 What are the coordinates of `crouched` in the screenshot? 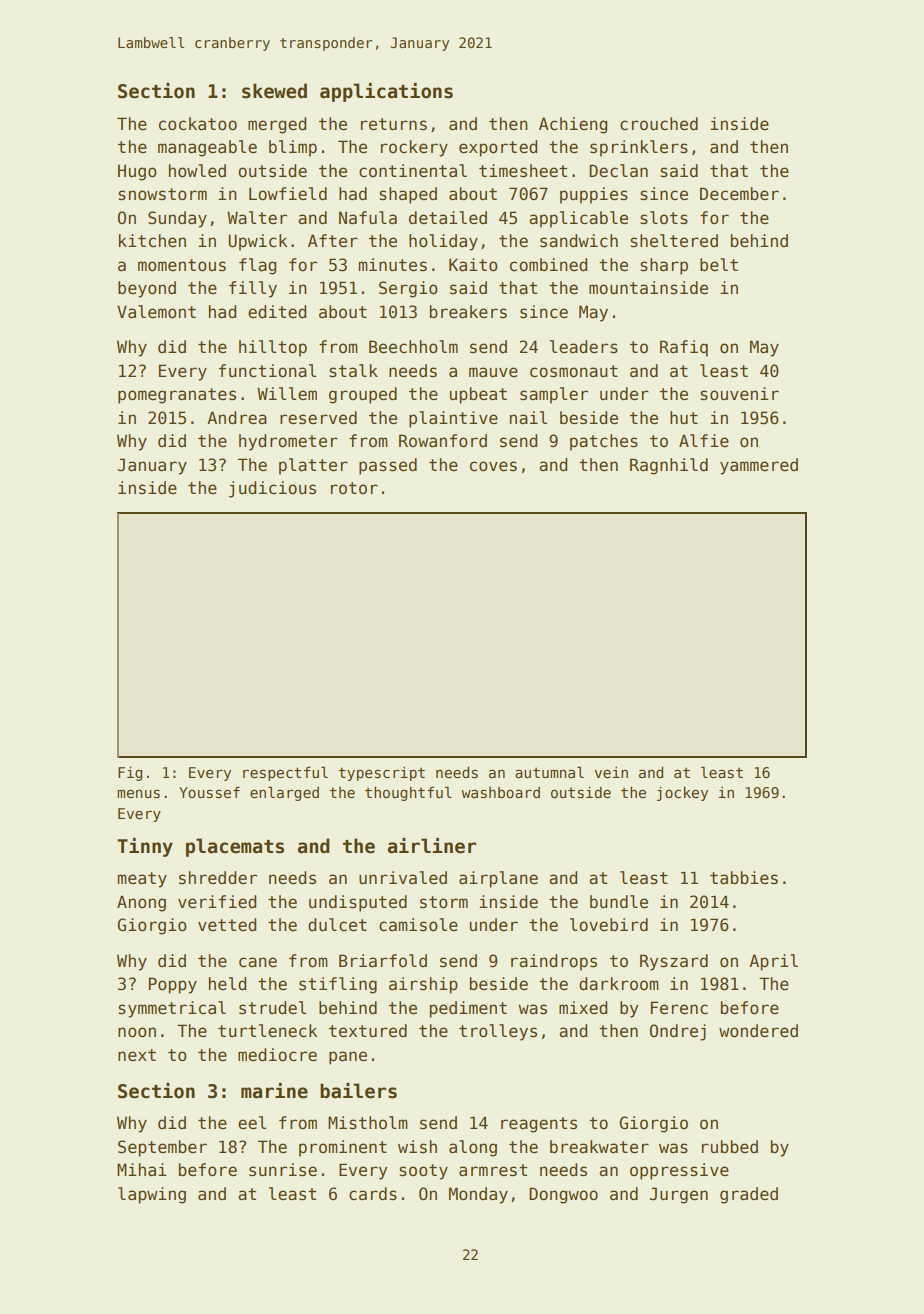 It's located at (659, 124).
